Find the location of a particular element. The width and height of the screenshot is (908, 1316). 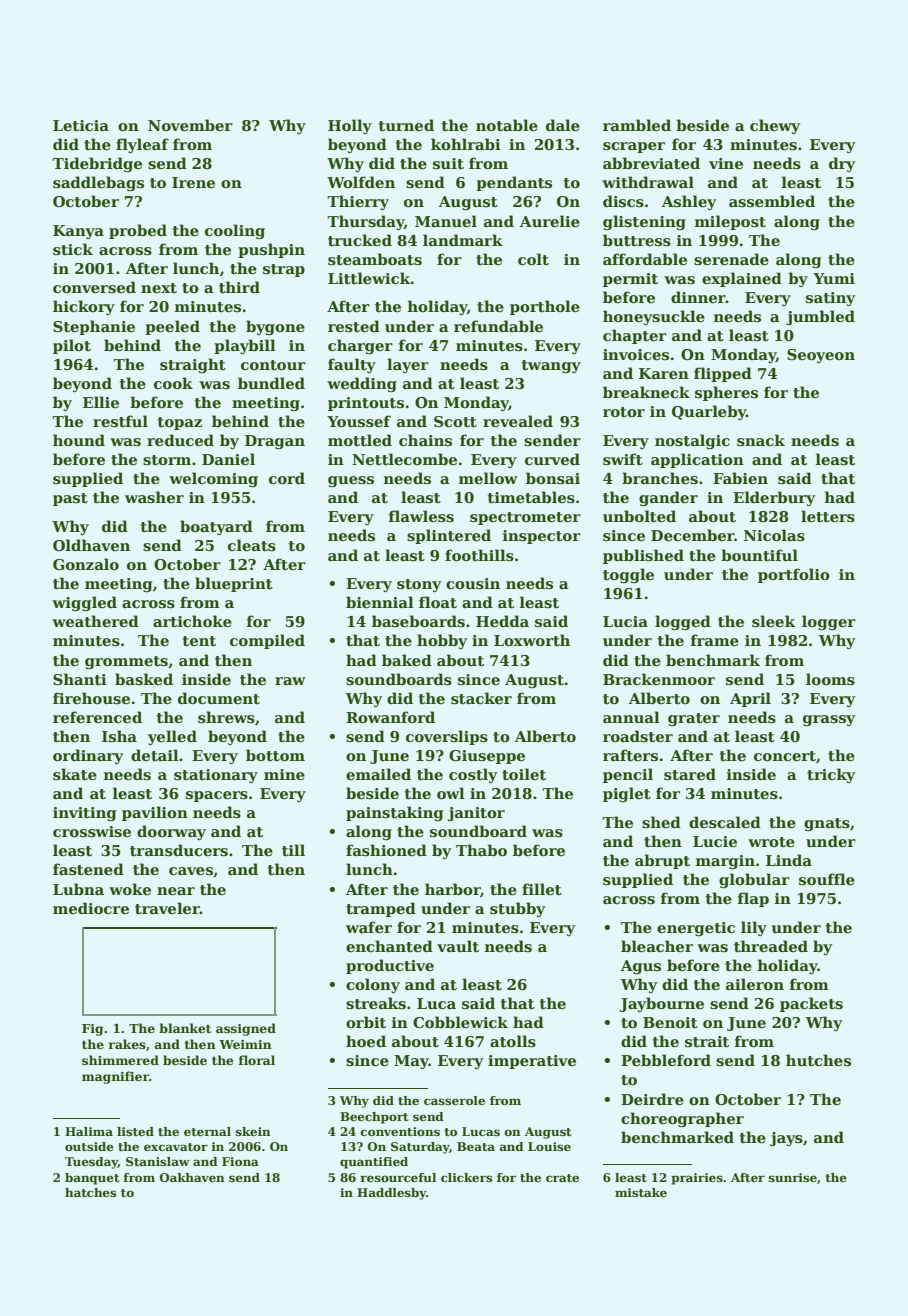

Ashley is located at coordinates (689, 202).
